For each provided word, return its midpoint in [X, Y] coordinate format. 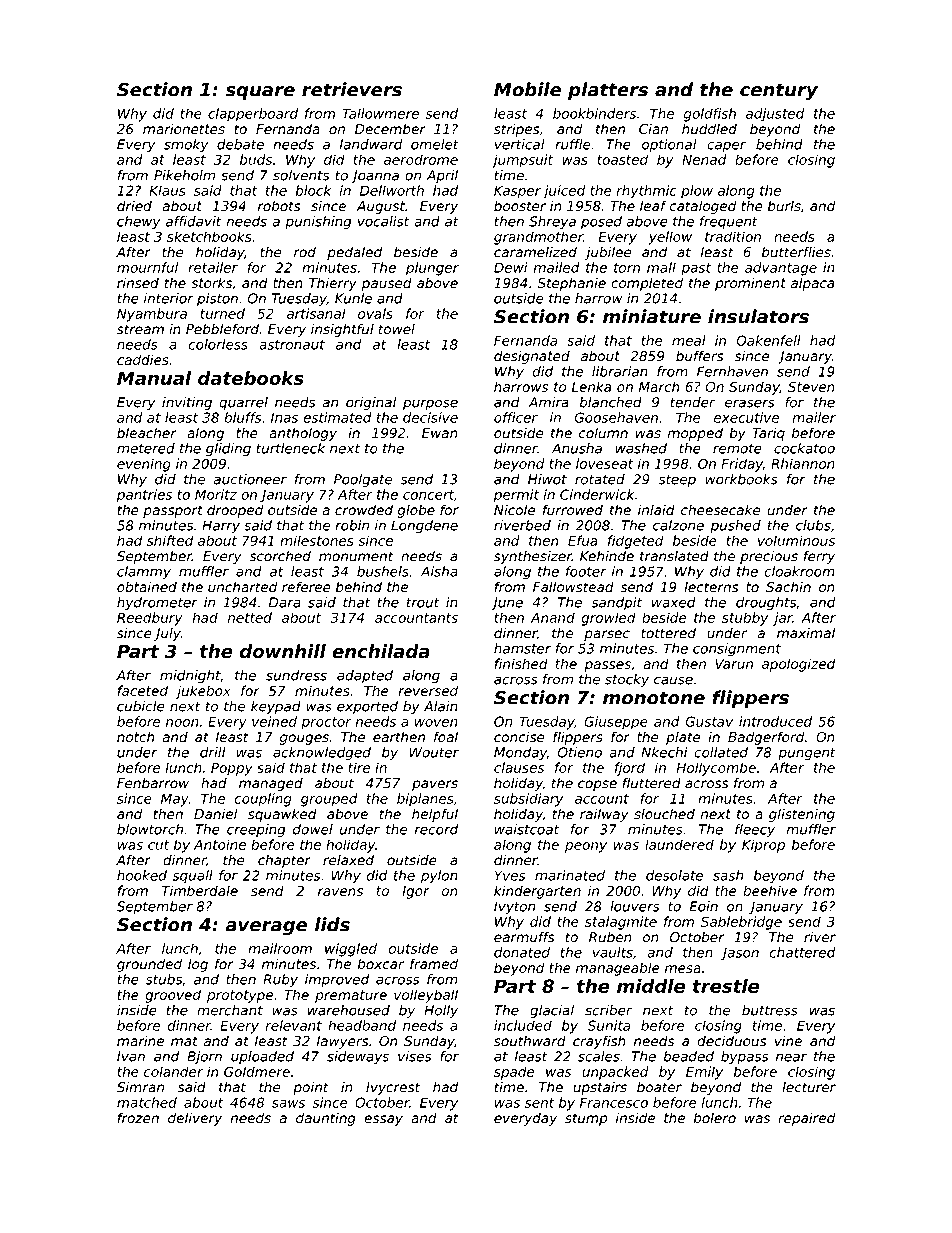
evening [144, 465]
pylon [439, 877]
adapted [365, 676]
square [260, 93]
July [167, 634]
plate [683, 738]
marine [140, 1041]
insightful [342, 330]
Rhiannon [803, 463]
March [659, 386]
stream [140, 329]
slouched [664, 814]
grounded [149, 965]
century [779, 91]
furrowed [573, 510]
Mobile [527, 89]
